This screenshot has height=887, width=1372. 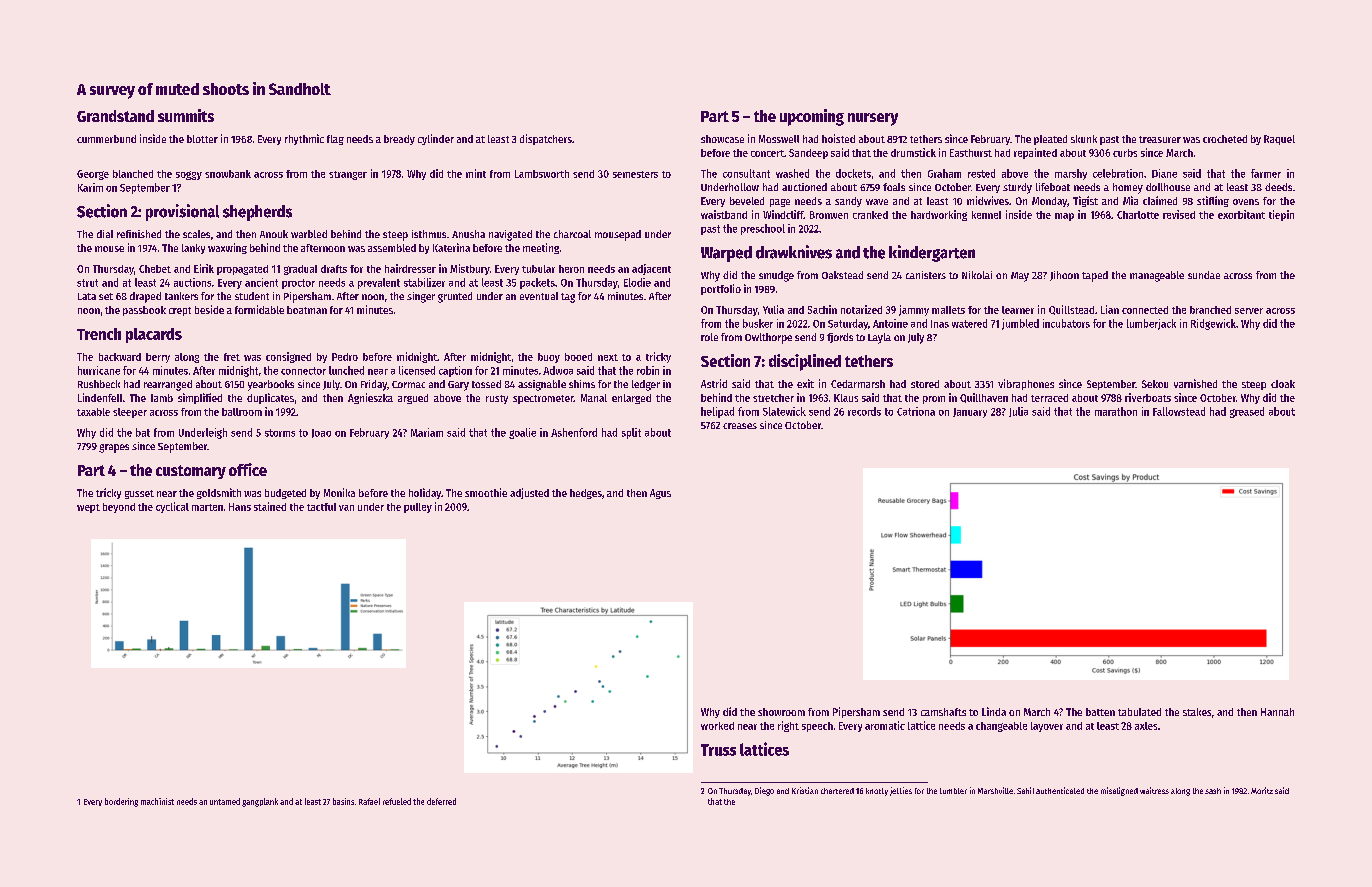 I want to click on untamed, so click(x=225, y=801).
